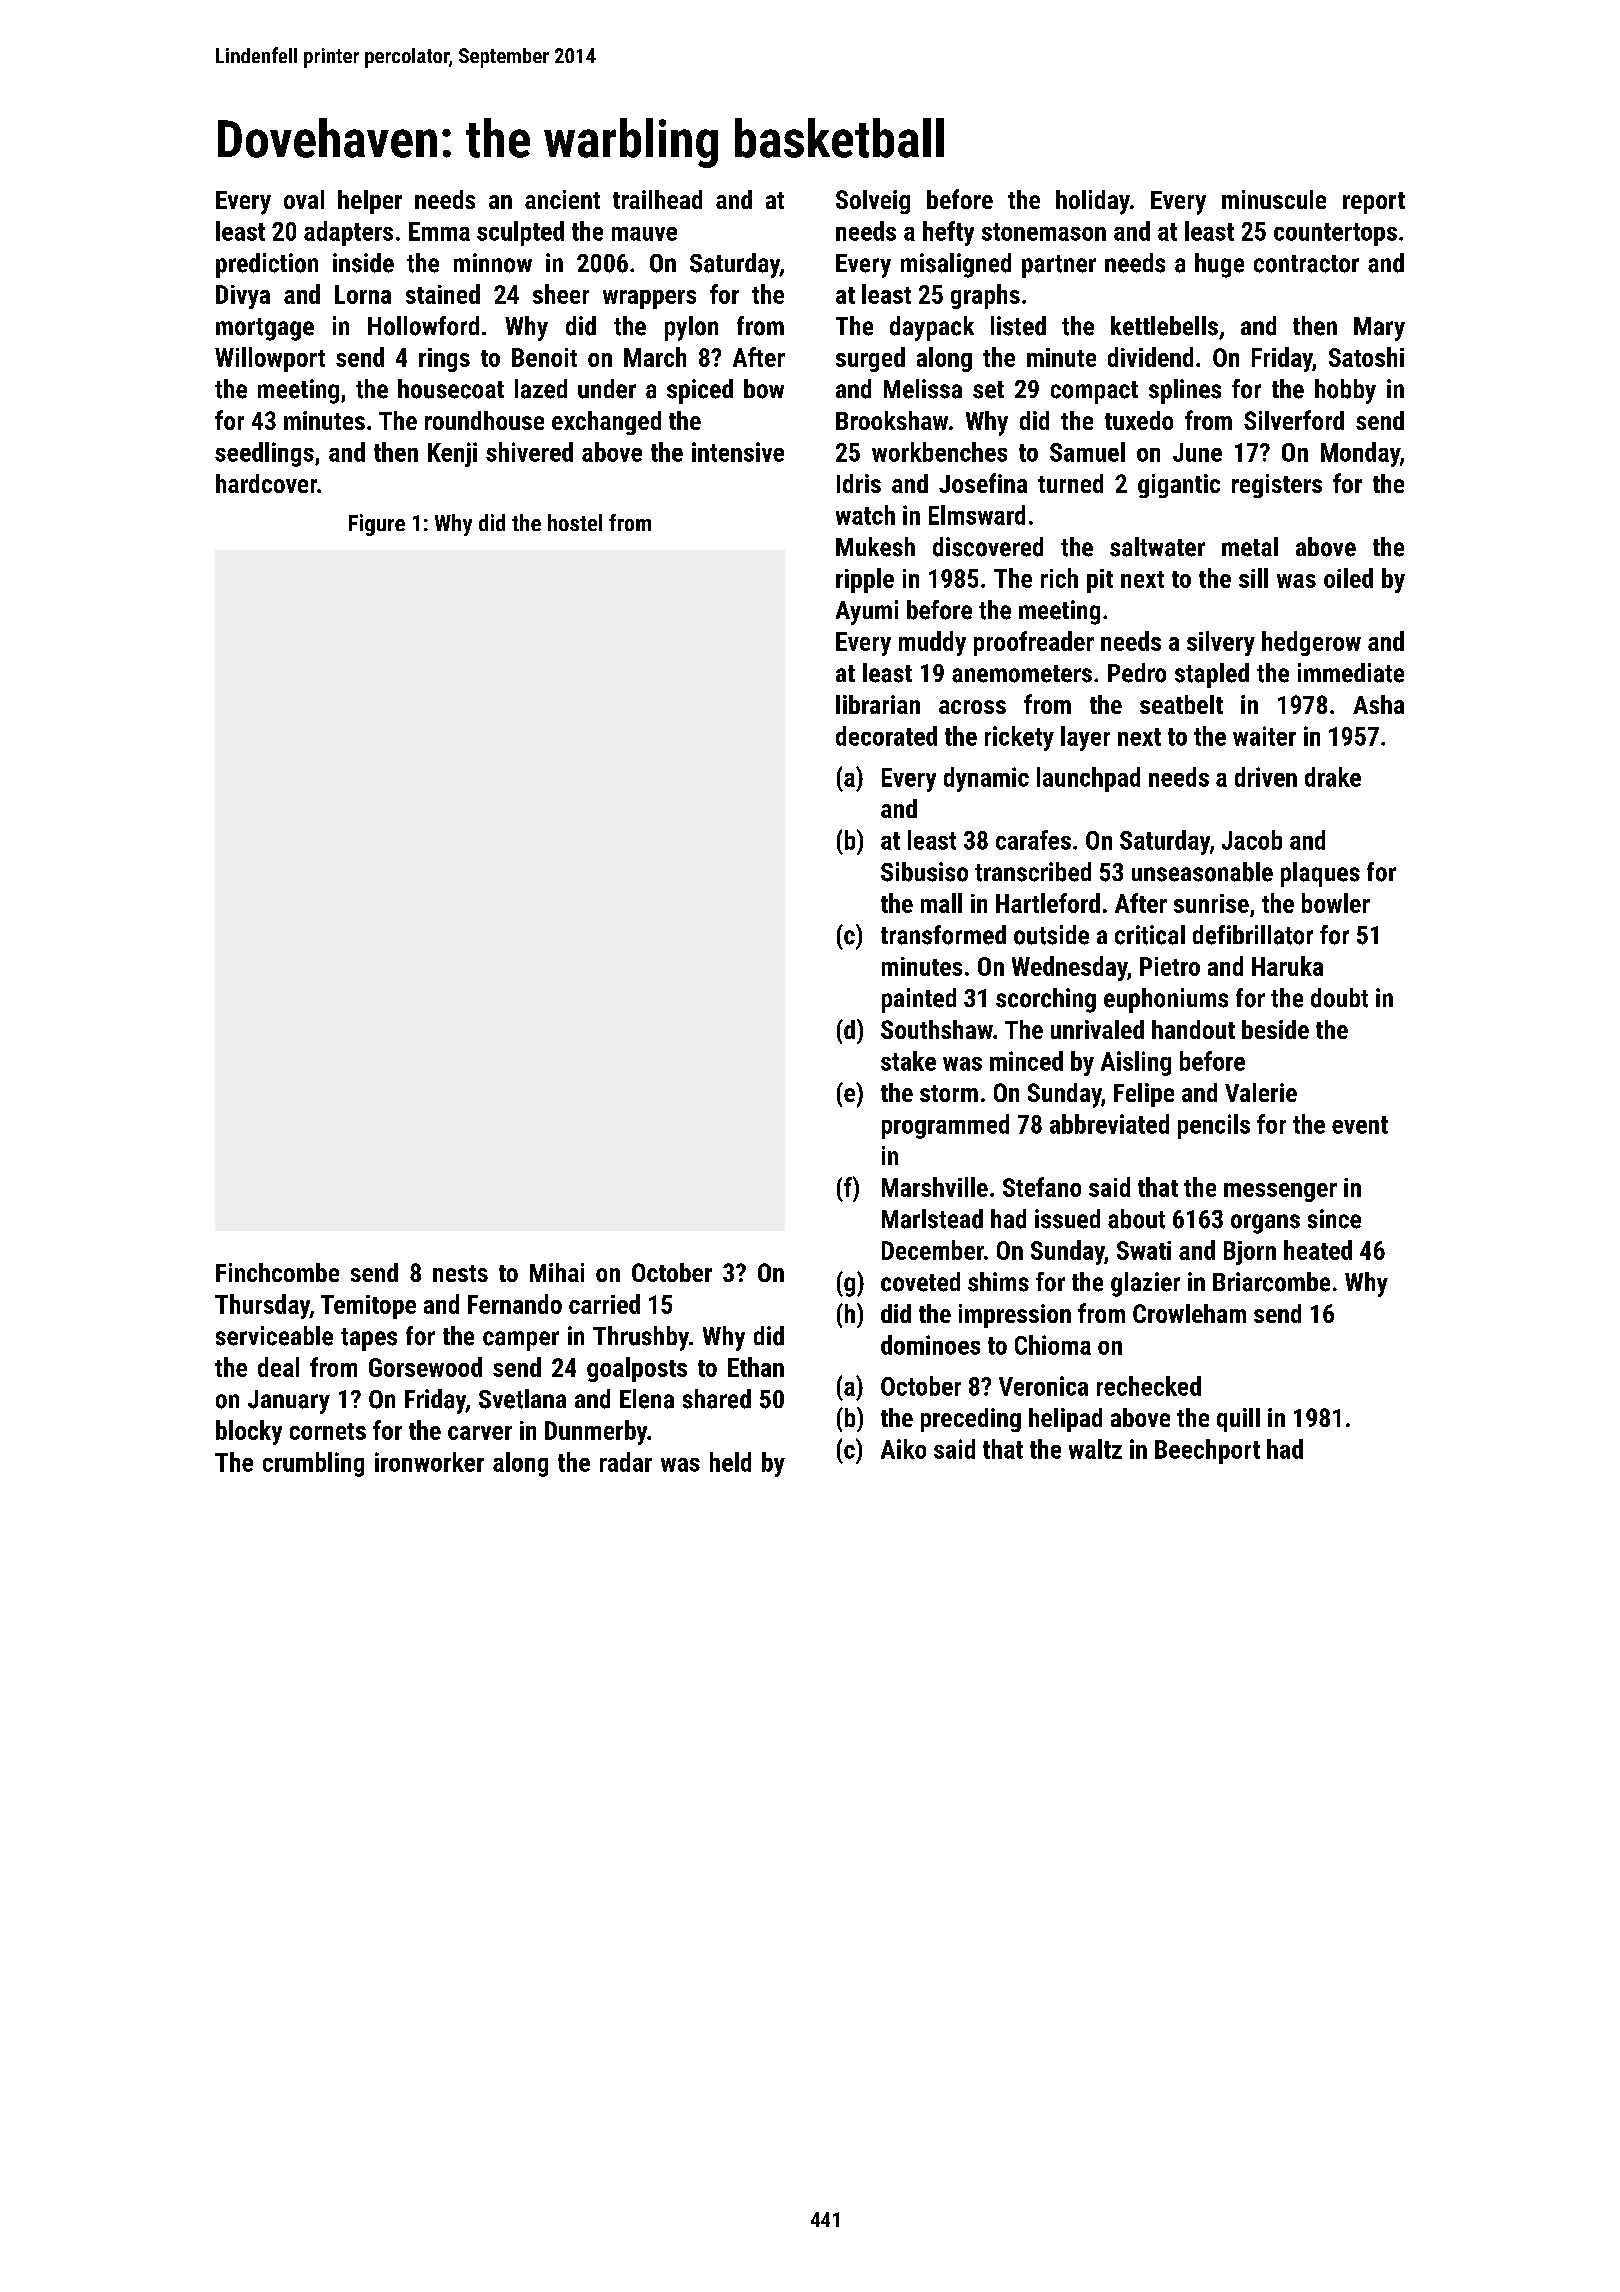 The width and height of the screenshot is (1620, 2292). Describe the element at coordinates (1320, 874) in the screenshot. I see `plaques` at that location.
